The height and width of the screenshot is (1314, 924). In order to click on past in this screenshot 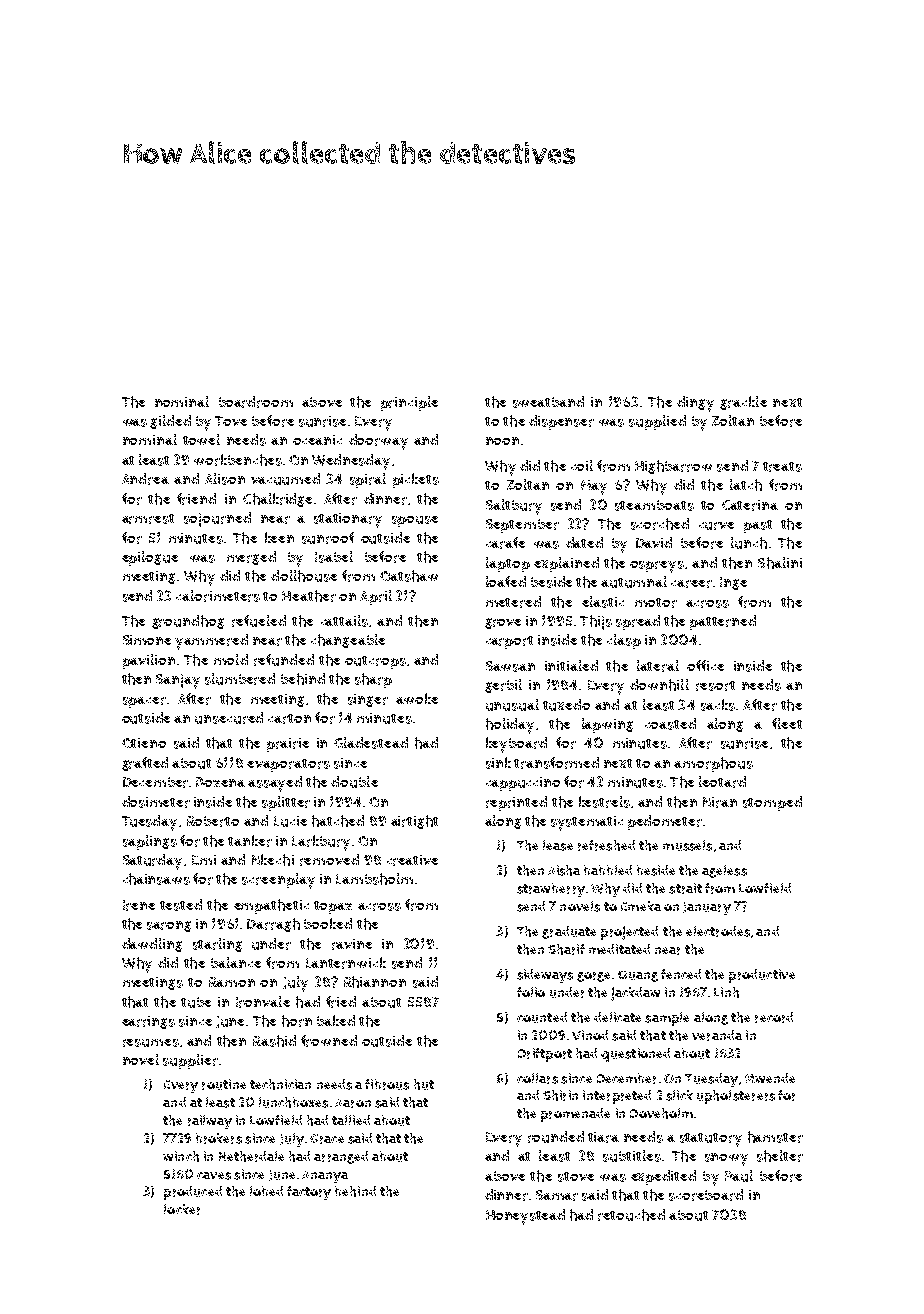, I will do `click(758, 526)`.
